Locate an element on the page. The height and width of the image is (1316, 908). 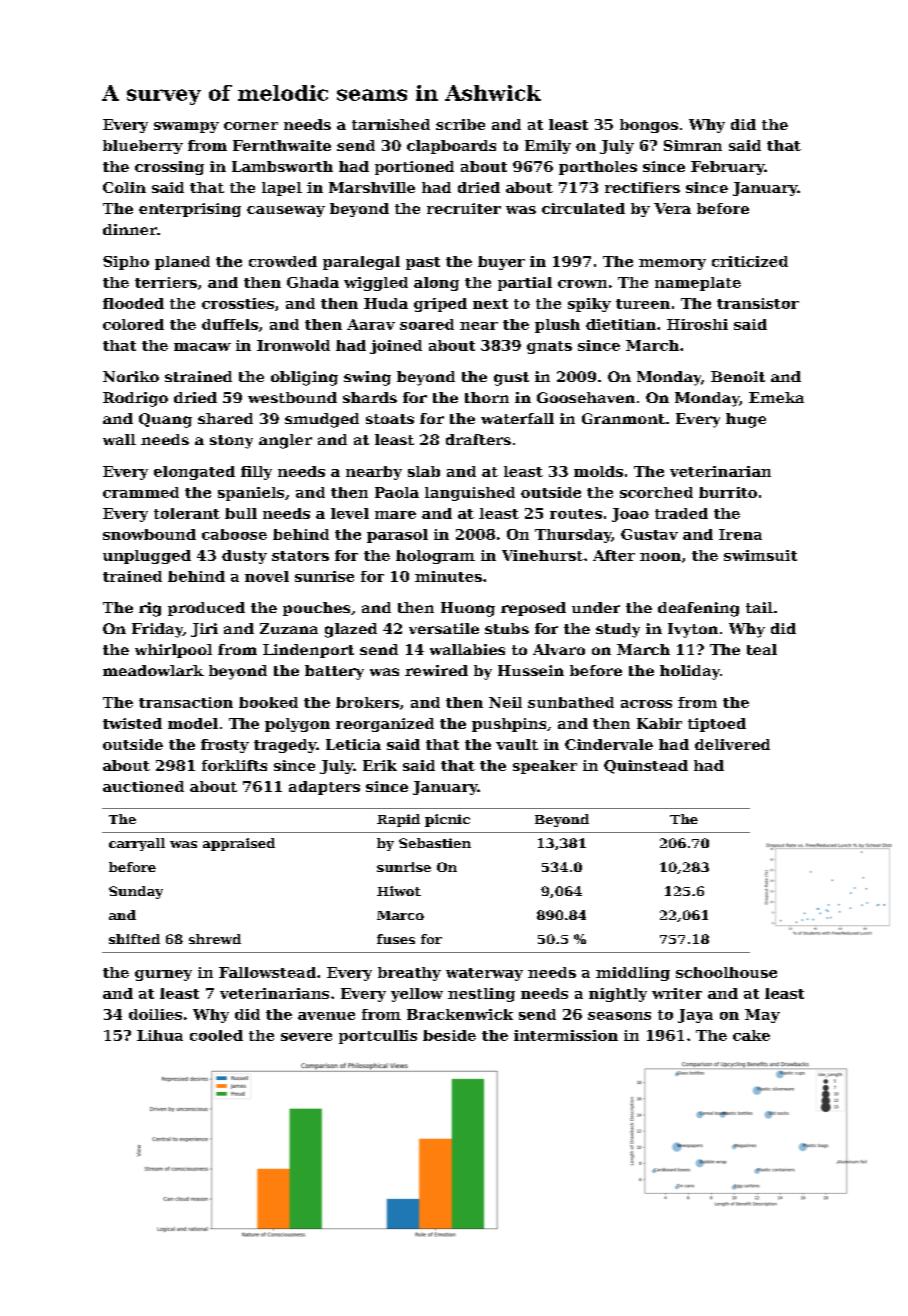
unplugged is located at coordinates (147, 557).
